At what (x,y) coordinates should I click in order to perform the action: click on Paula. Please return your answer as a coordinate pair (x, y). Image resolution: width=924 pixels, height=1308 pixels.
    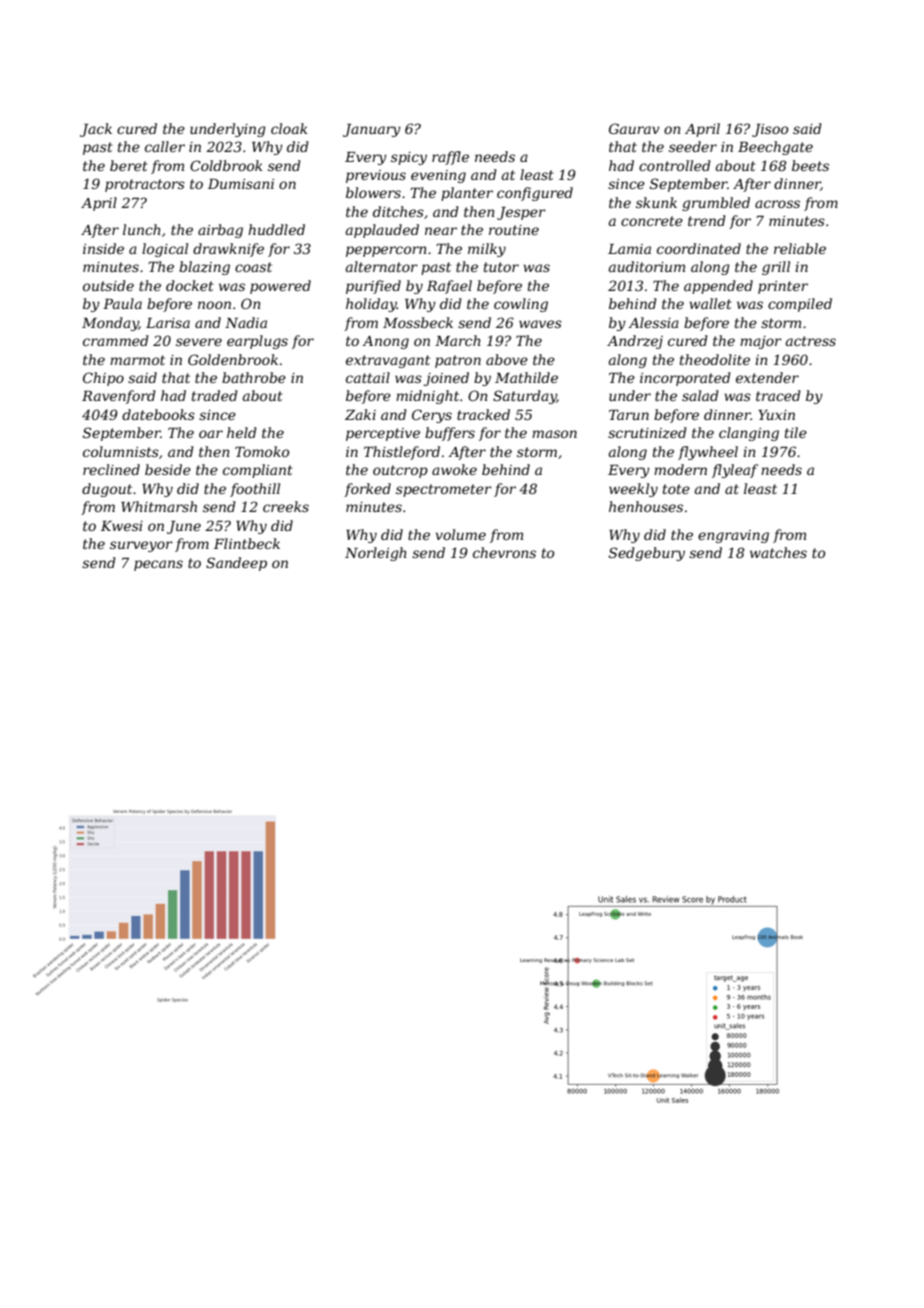
    Looking at the image, I should click on (122, 303).
